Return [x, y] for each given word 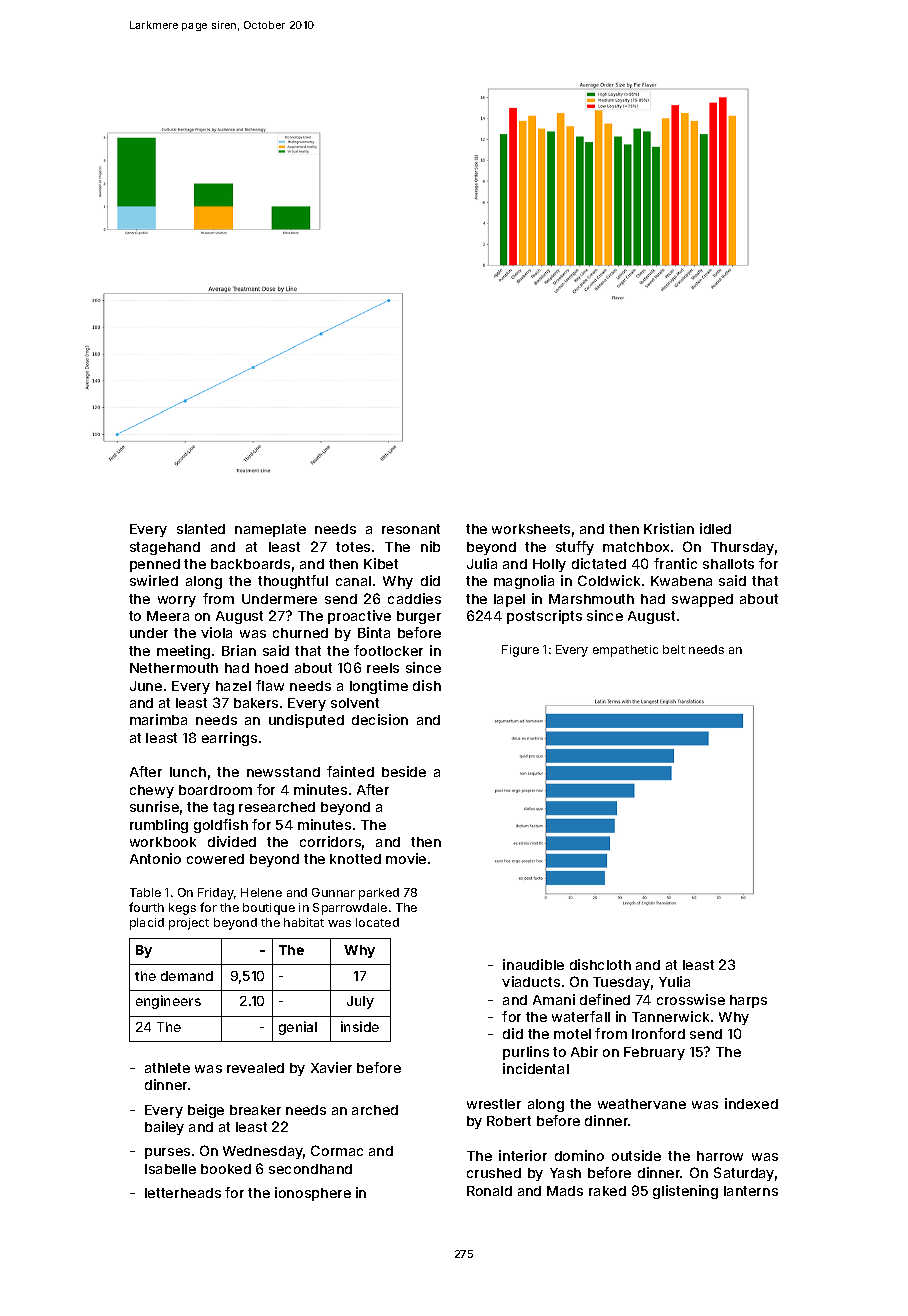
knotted [355, 859]
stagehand [165, 548]
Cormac [337, 1150]
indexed [751, 1103]
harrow [720, 1156]
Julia [482, 563]
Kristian [669, 528]
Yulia [674, 981]
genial [298, 1028]
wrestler [494, 1104]
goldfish [221, 826]
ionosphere [313, 1194]
